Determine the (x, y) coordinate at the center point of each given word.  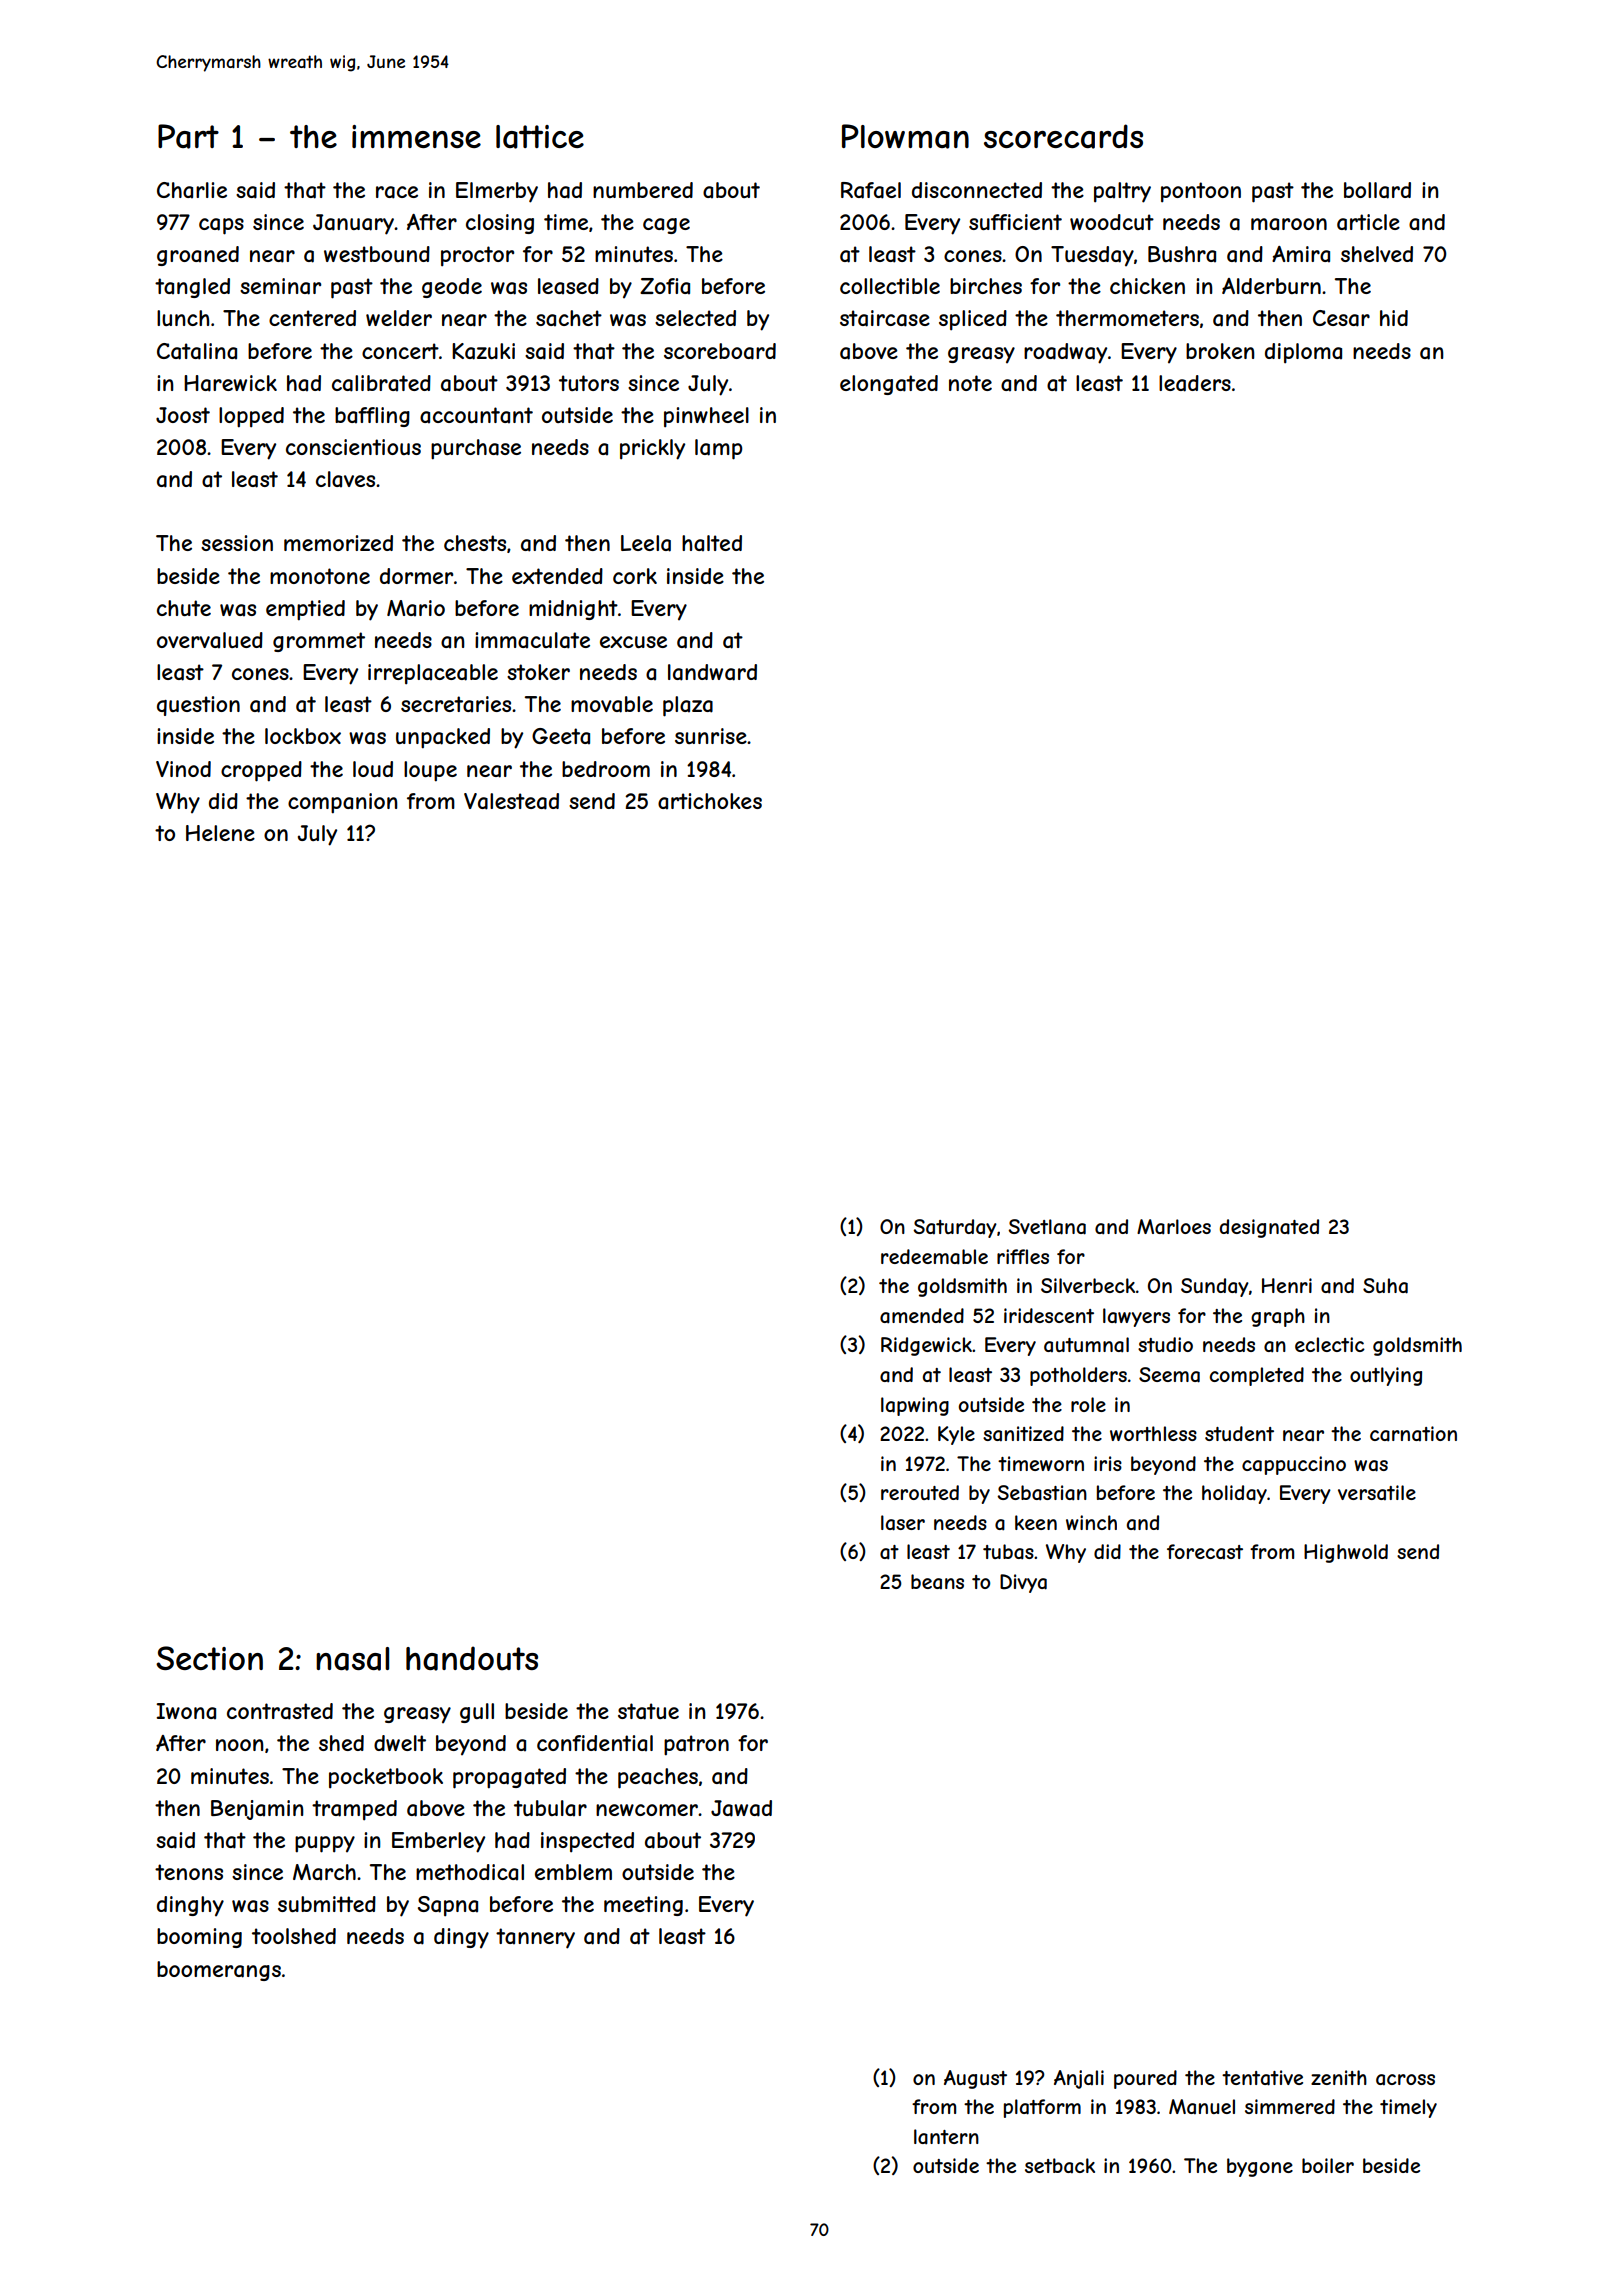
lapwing (915, 1406)
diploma (1303, 353)
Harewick (230, 383)
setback (1060, 2166)
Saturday (955, 1228)
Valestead (511, 801)
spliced (973, 320)
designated (1269, 1228)
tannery (535, 1938)
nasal (352, 1659)
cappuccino (1294, 1465)
